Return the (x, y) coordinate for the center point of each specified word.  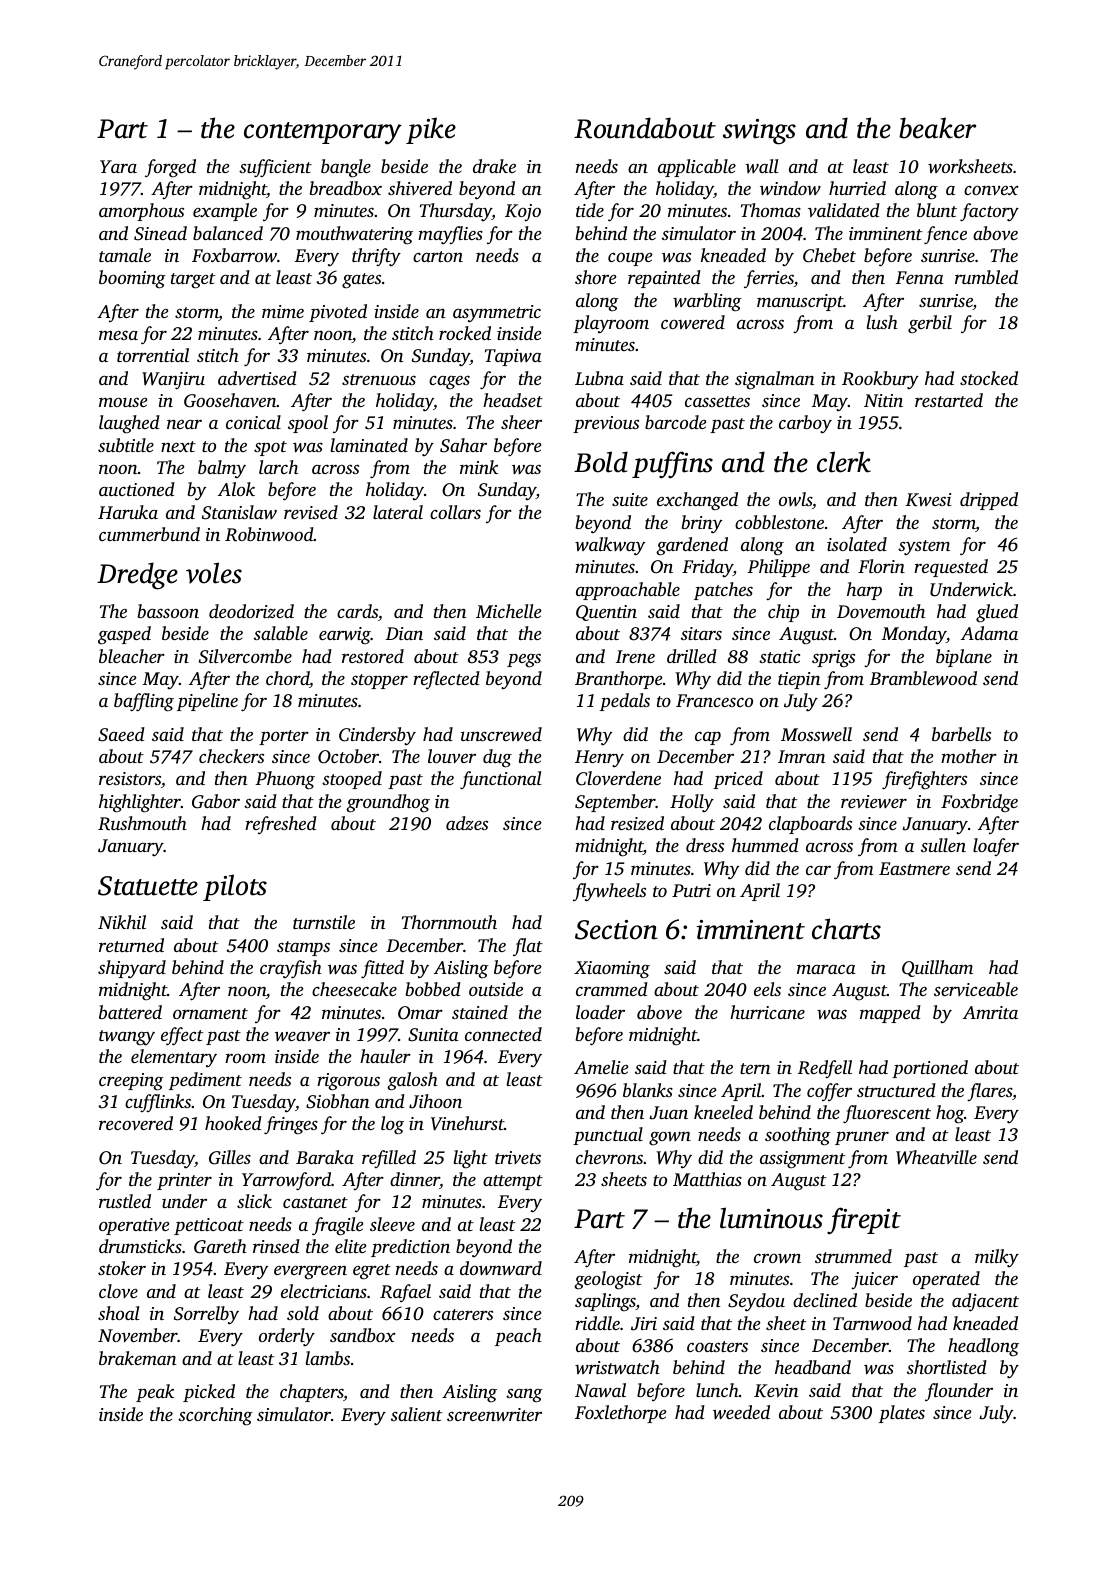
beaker (937, 128)
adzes (467, 823)
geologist (608, 1280)
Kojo (523, 212)
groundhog (388, 803)
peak (155, 1393)
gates (361, 281)
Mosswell (816, 734)
